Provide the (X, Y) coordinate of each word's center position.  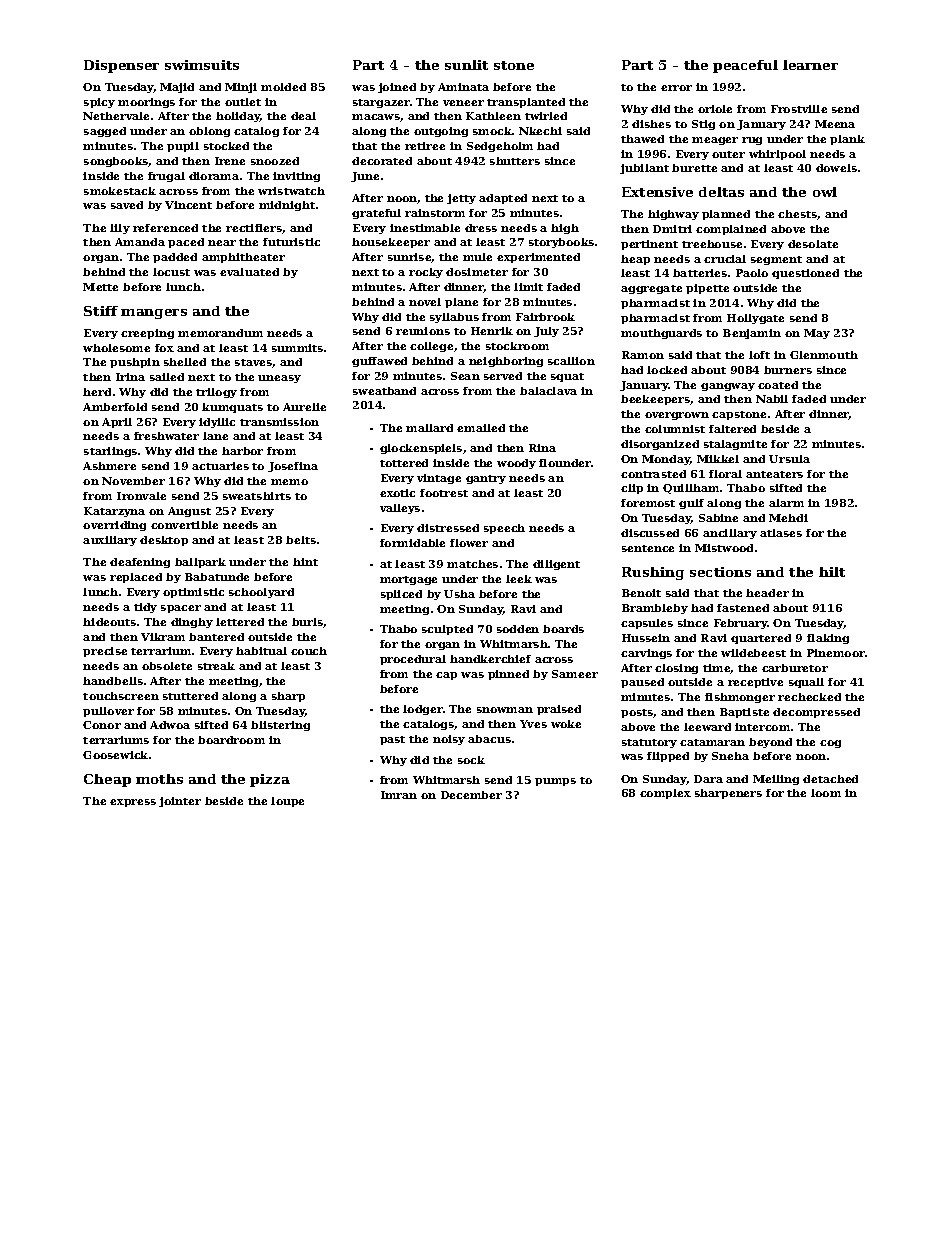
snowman (505, 710)
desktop (164, 541)
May (817, 334)
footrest (444, 493)
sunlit (466, 65)
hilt (832, 572)
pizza (270, 780)
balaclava (548, 391)
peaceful (745, 66)
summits (297, 348)
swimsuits (202, 65)
